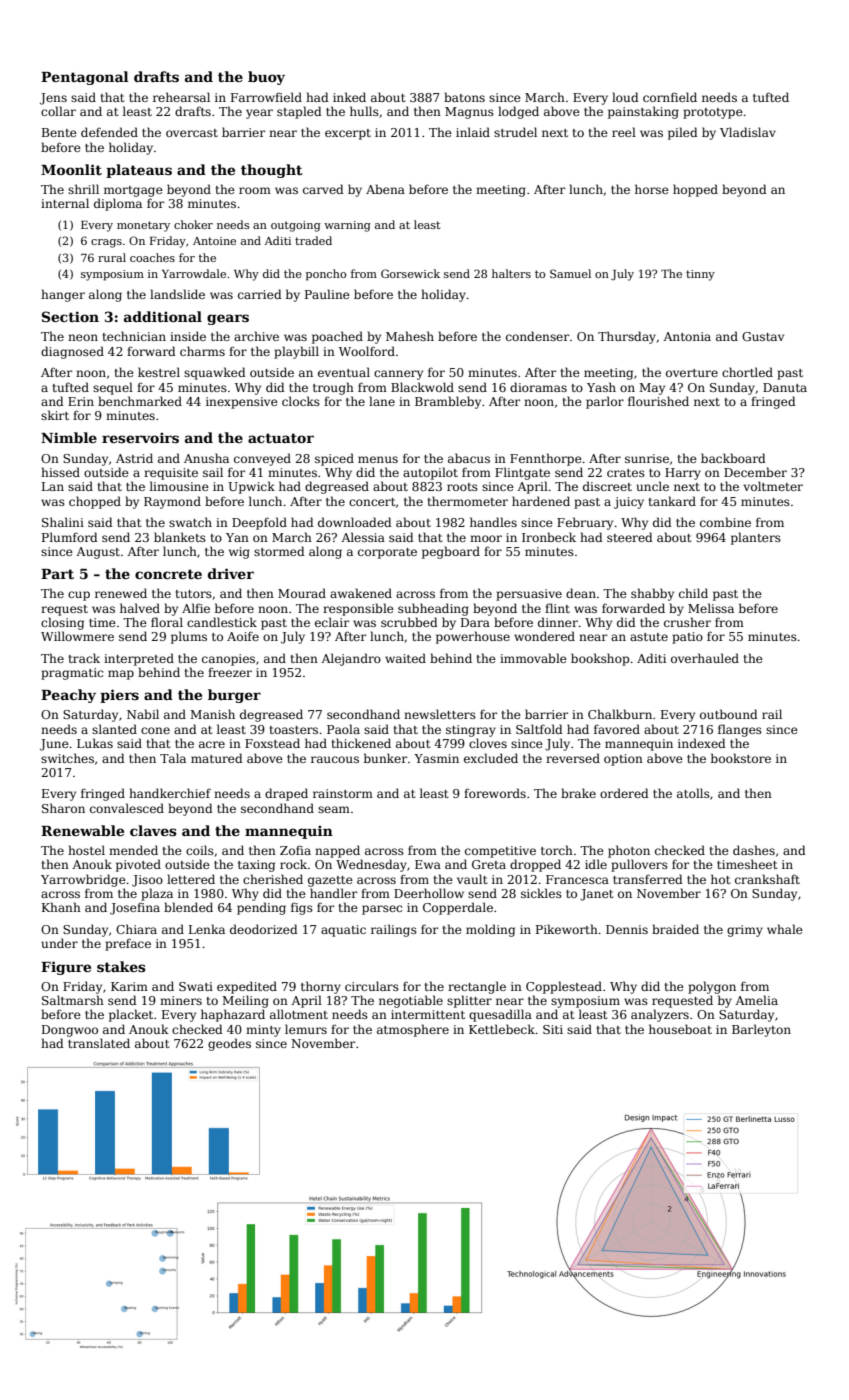 The image size is (849, 1400). What do you see at coordinates (66, 968) in the screenshot?
I see `Figure` at bounding box center [66, 968].
